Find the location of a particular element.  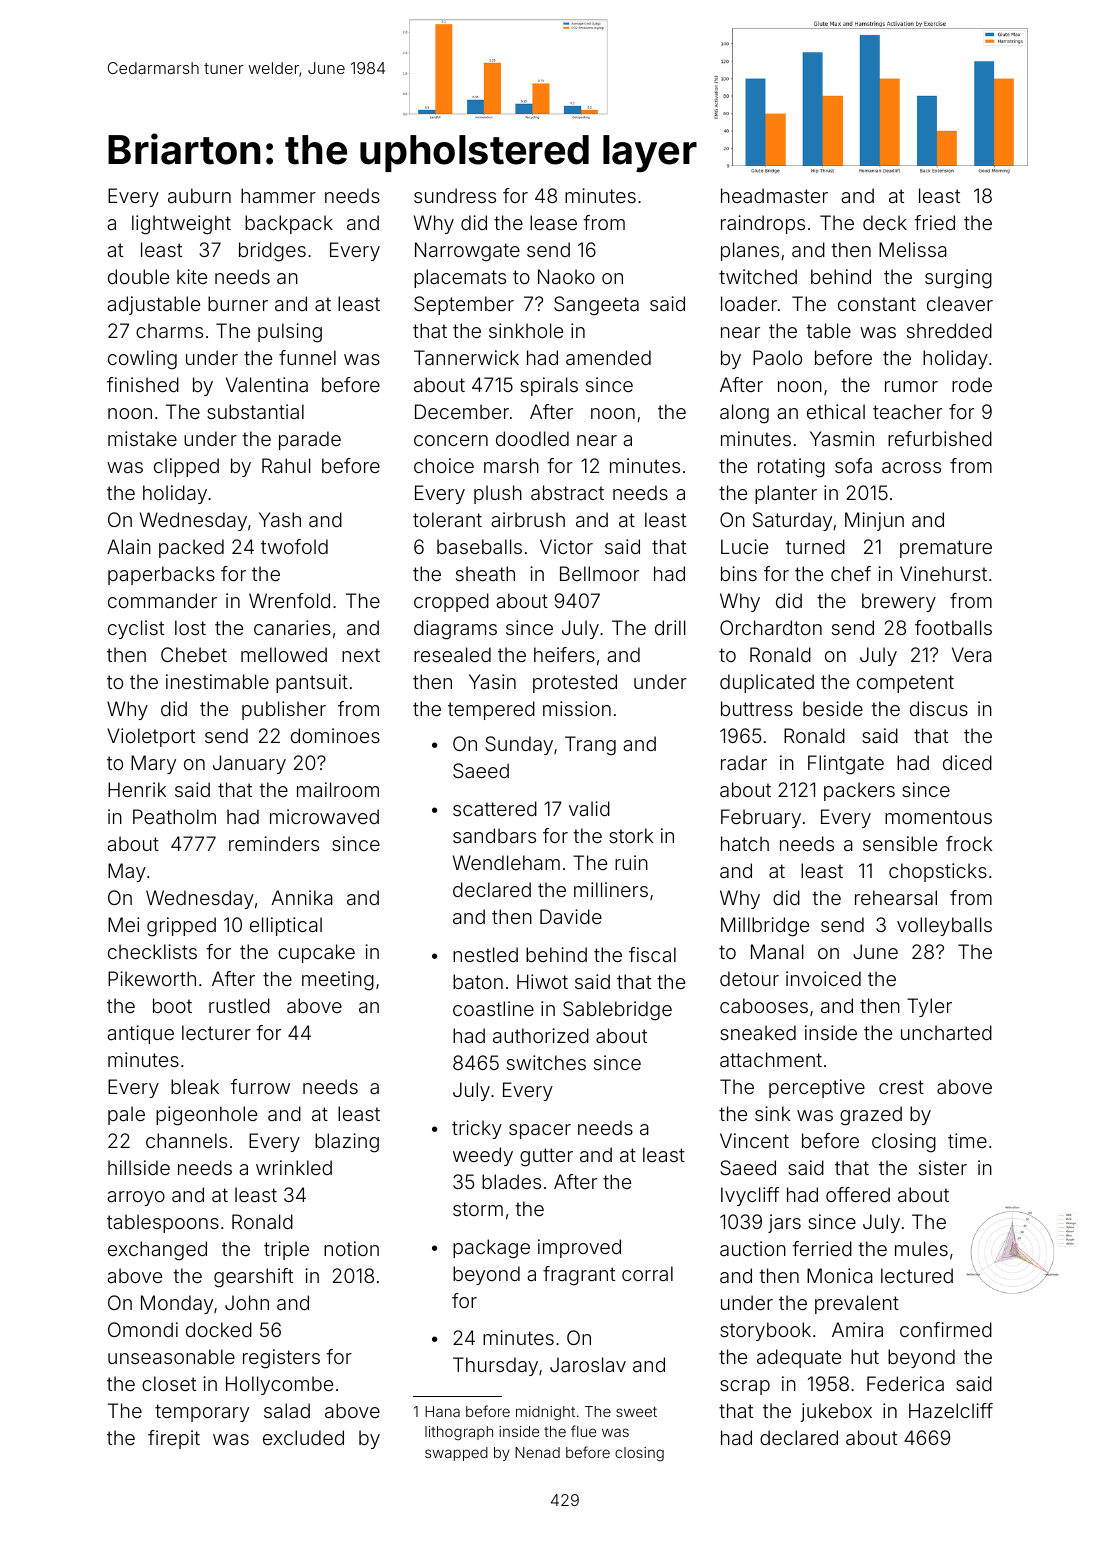

Vincent is located at coordinates (754, 1140).
